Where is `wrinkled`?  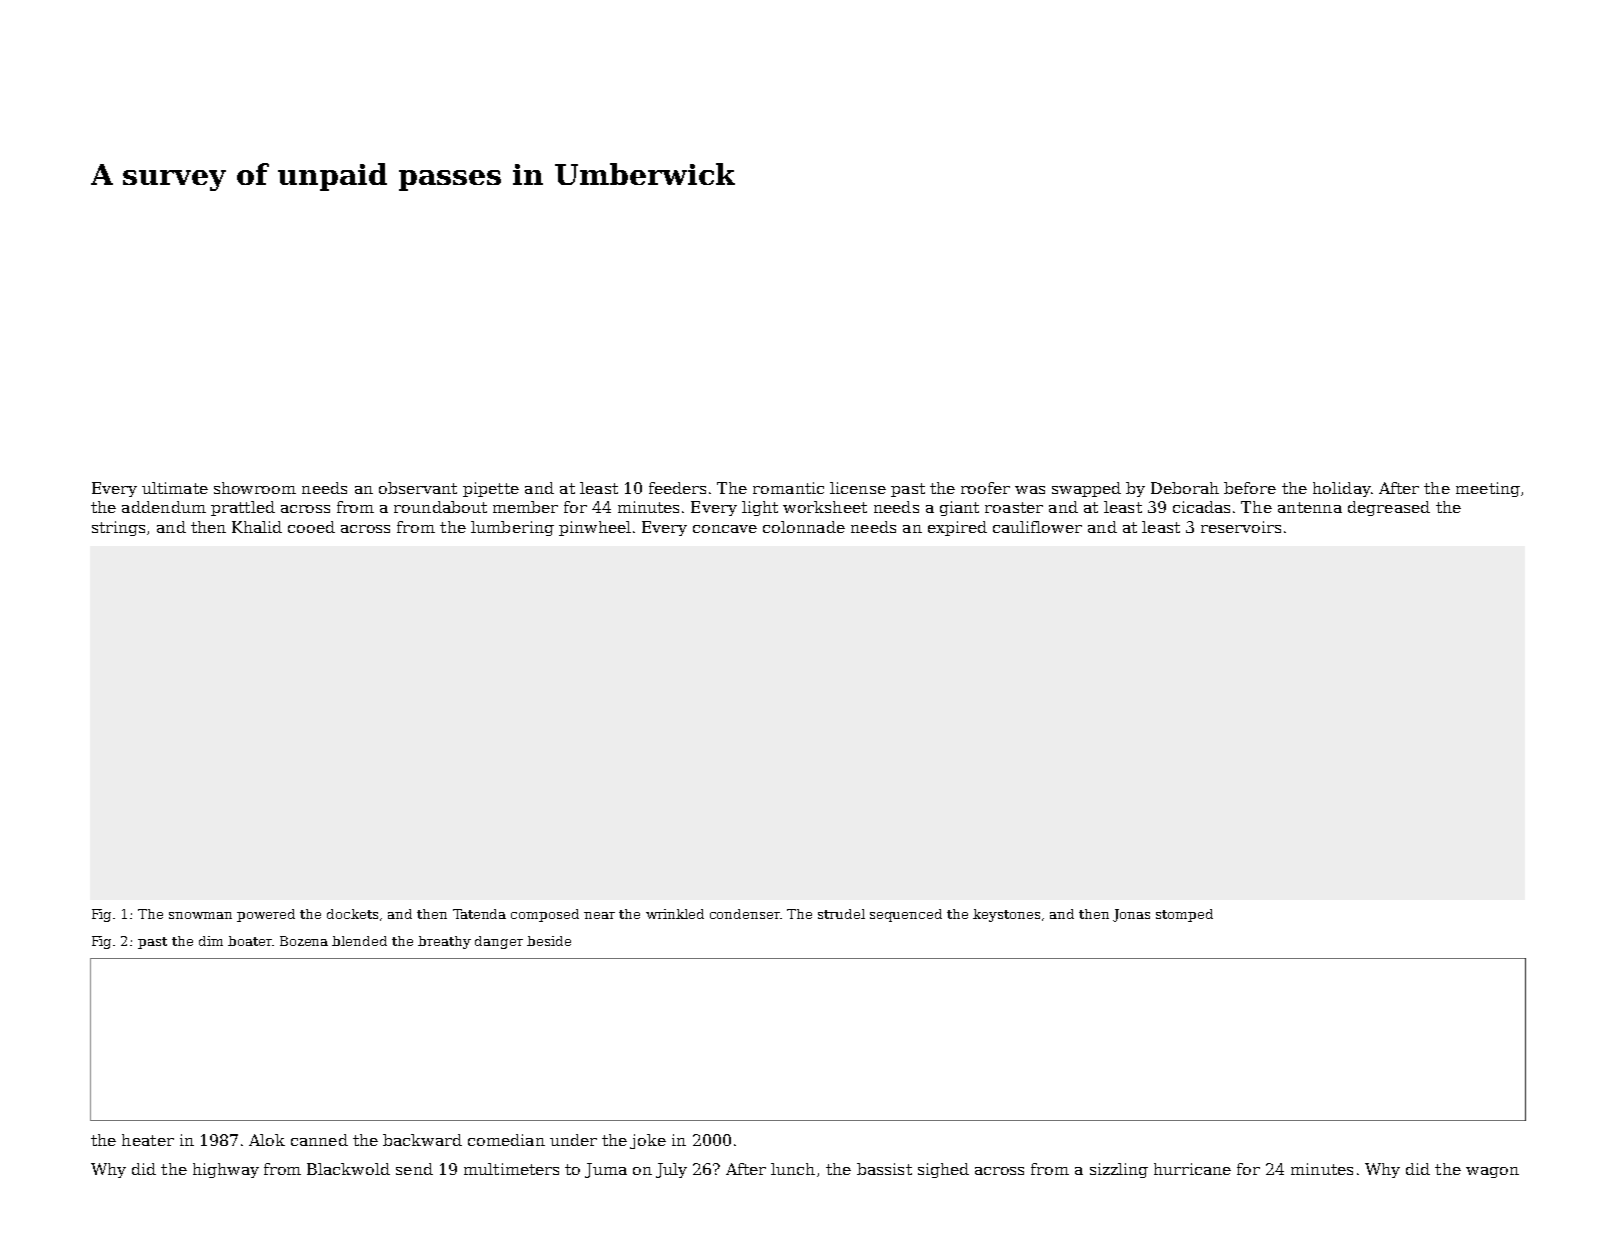
wrinkled is located at coordinates (675, 914).
